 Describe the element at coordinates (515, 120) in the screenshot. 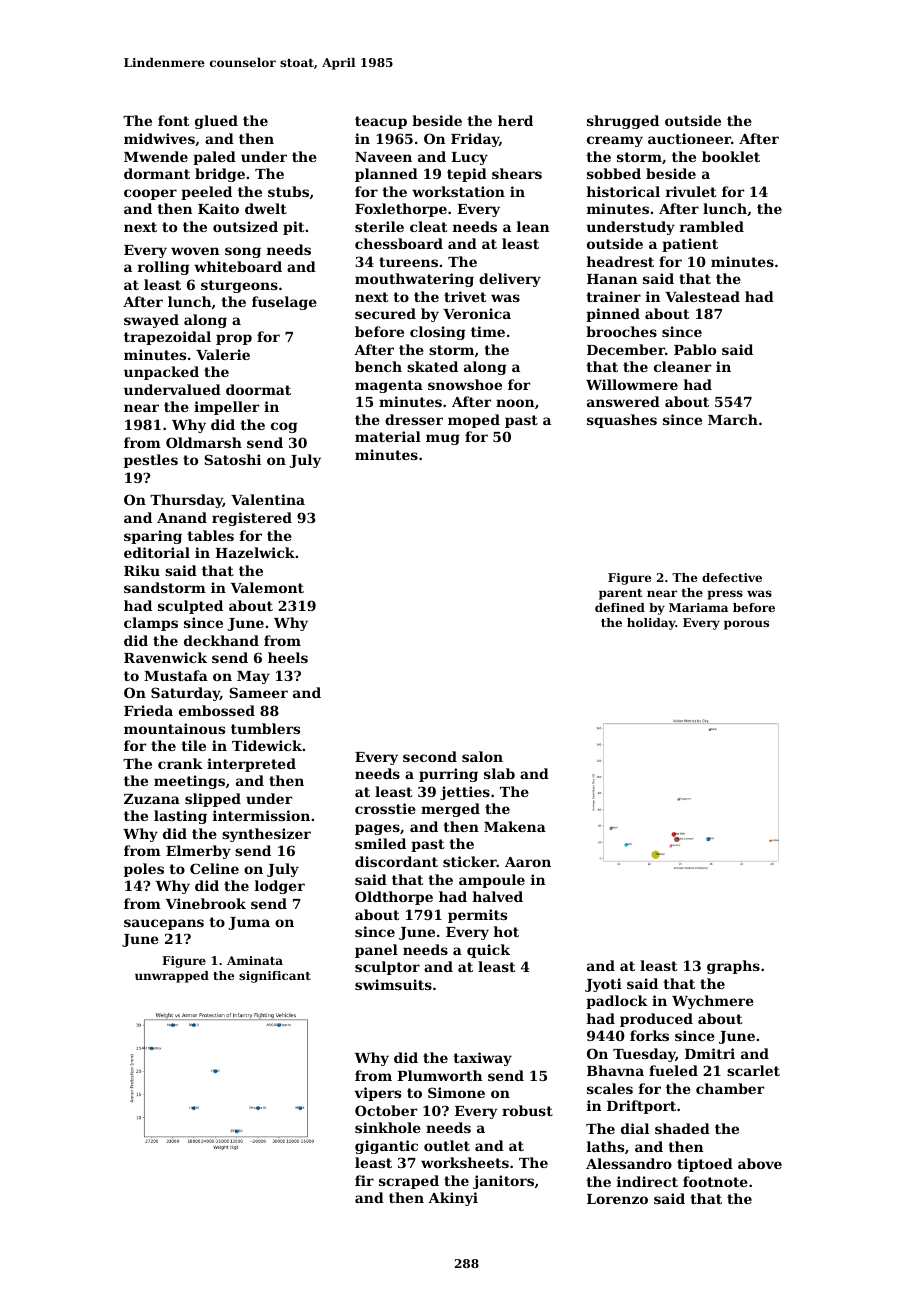

I see `herd` at that location.
